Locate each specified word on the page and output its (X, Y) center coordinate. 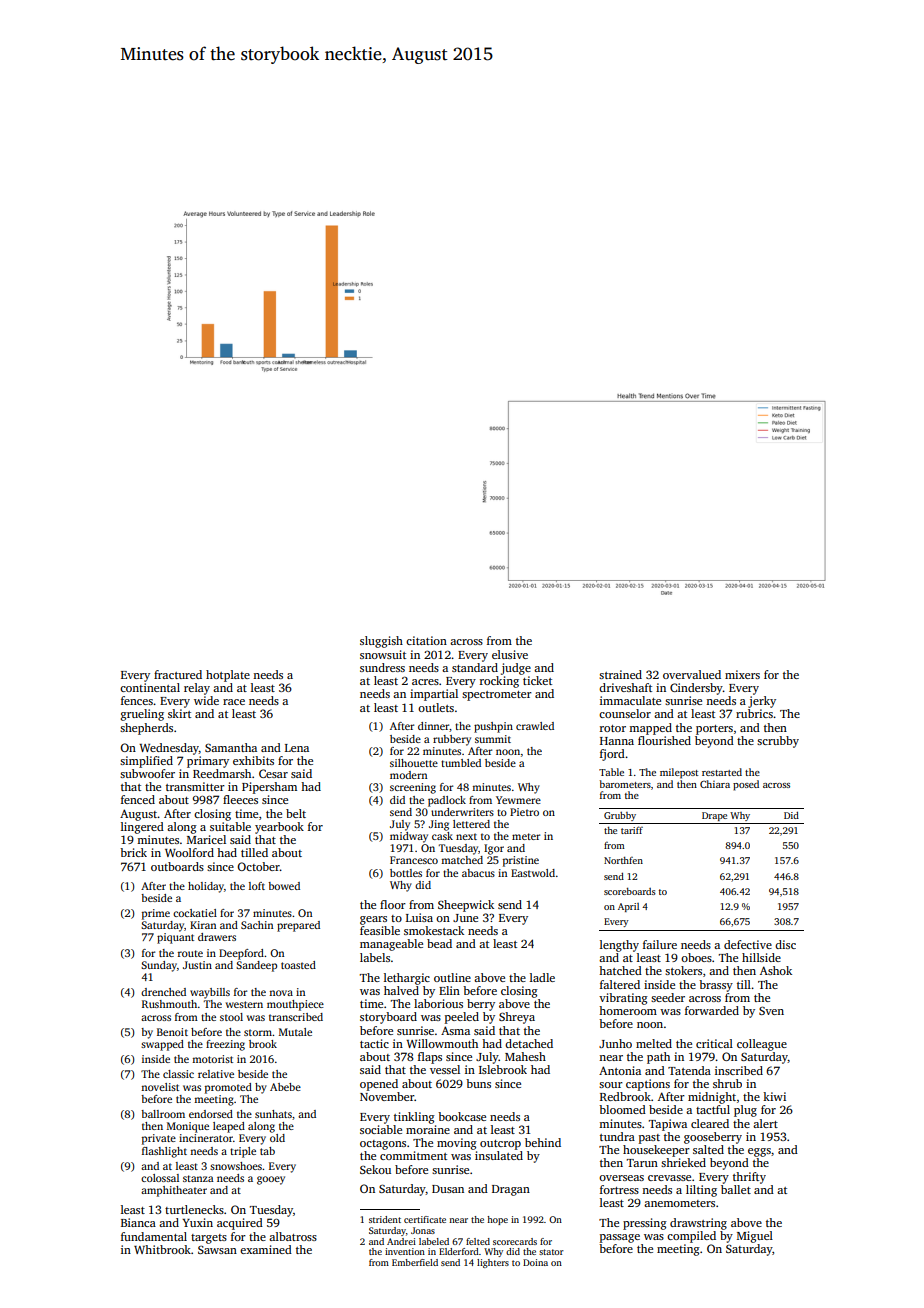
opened (379, 1085)
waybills (210, 993)
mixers (742, 674)
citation (426, 640)
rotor (613, 728)
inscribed (739, 1070)
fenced (138, 799)
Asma (455, 1030)
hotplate (228, 676)
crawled (535, 726)
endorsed (211, 1114)
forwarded (712, 1010)
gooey (271, 1180)
